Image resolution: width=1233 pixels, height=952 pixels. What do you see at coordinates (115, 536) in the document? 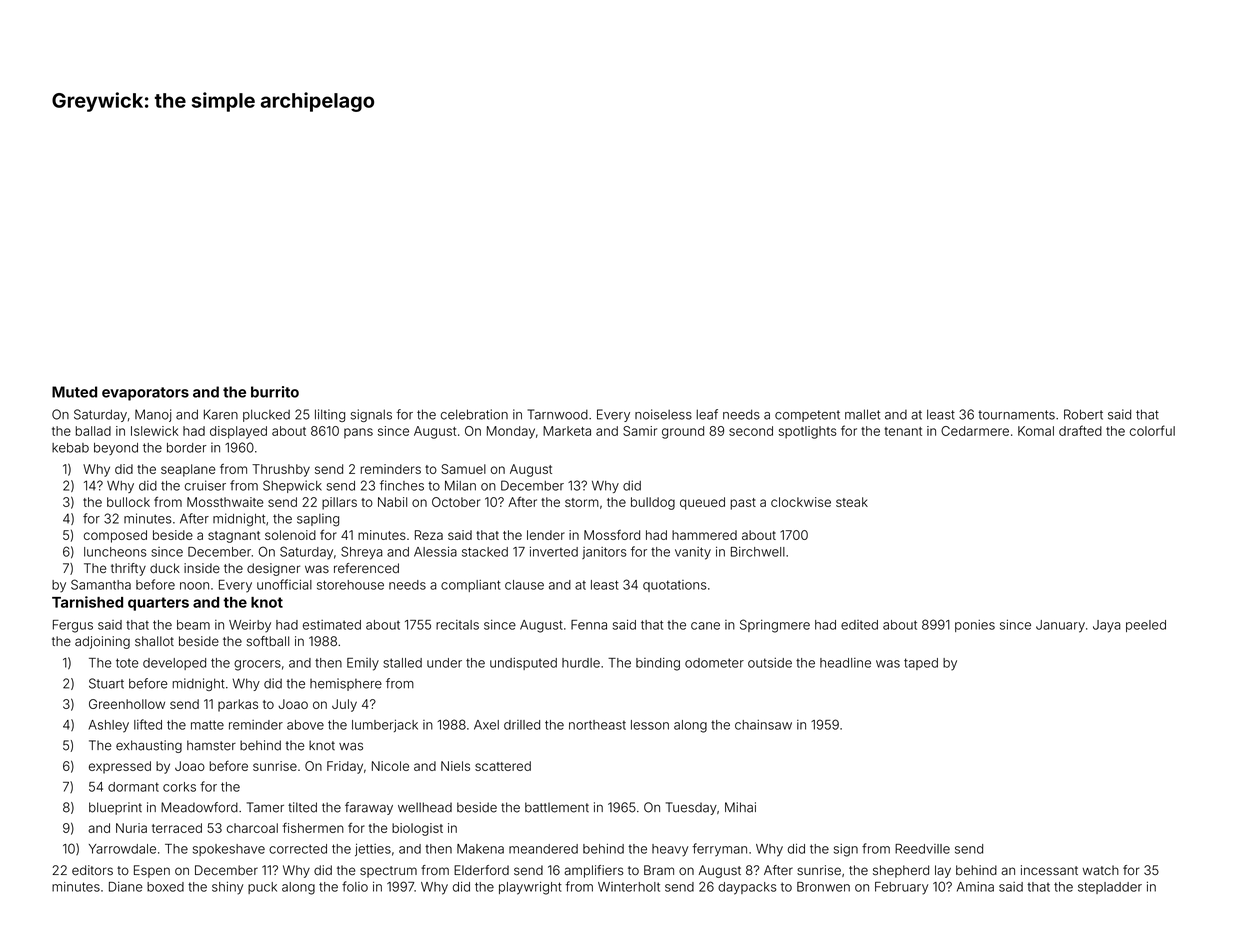
I see `composed` at bounding box center [115, 536].
